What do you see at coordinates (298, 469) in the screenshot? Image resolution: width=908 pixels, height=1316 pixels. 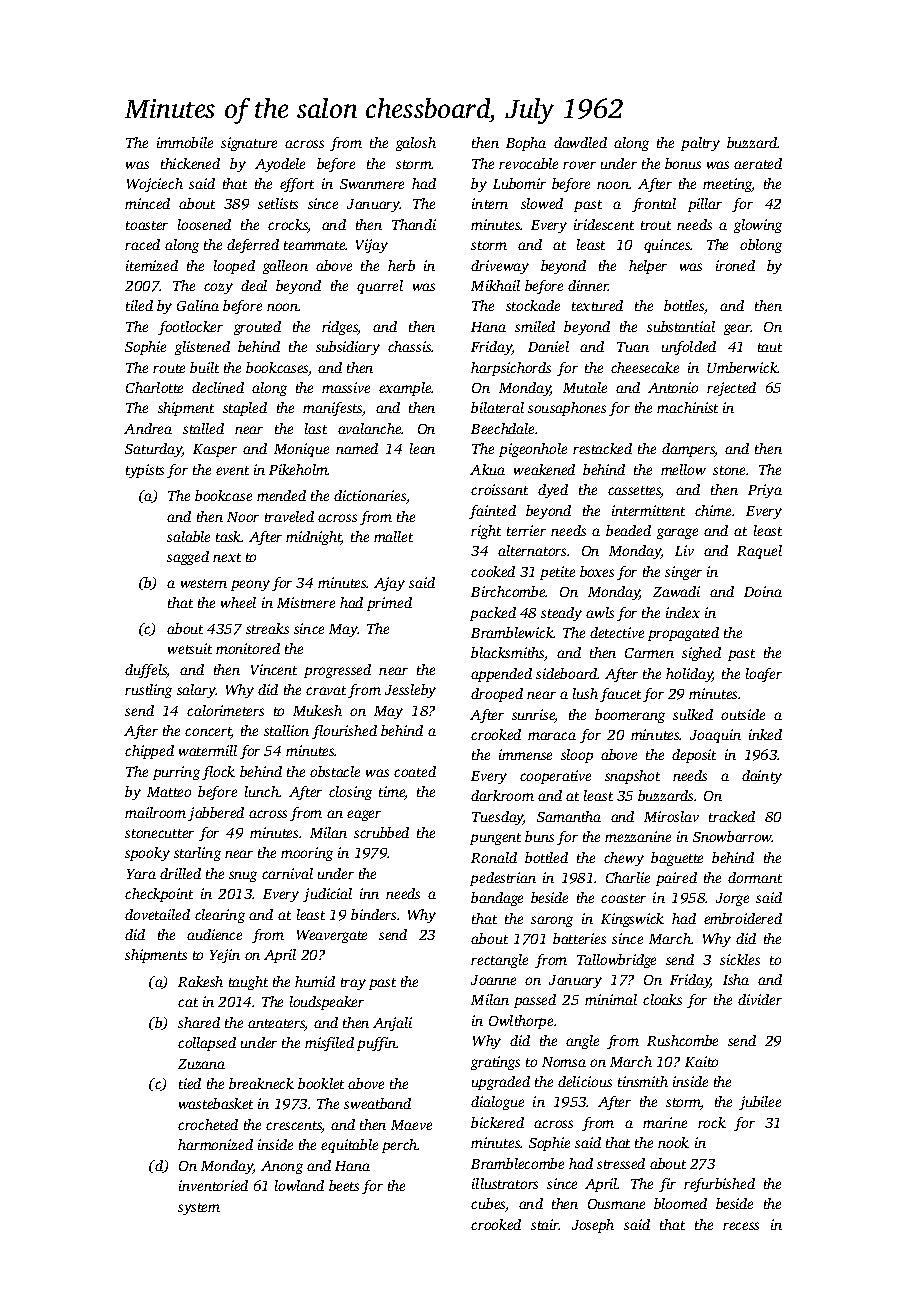 I see `Pikeholm` at bounding box center [298, 469].
